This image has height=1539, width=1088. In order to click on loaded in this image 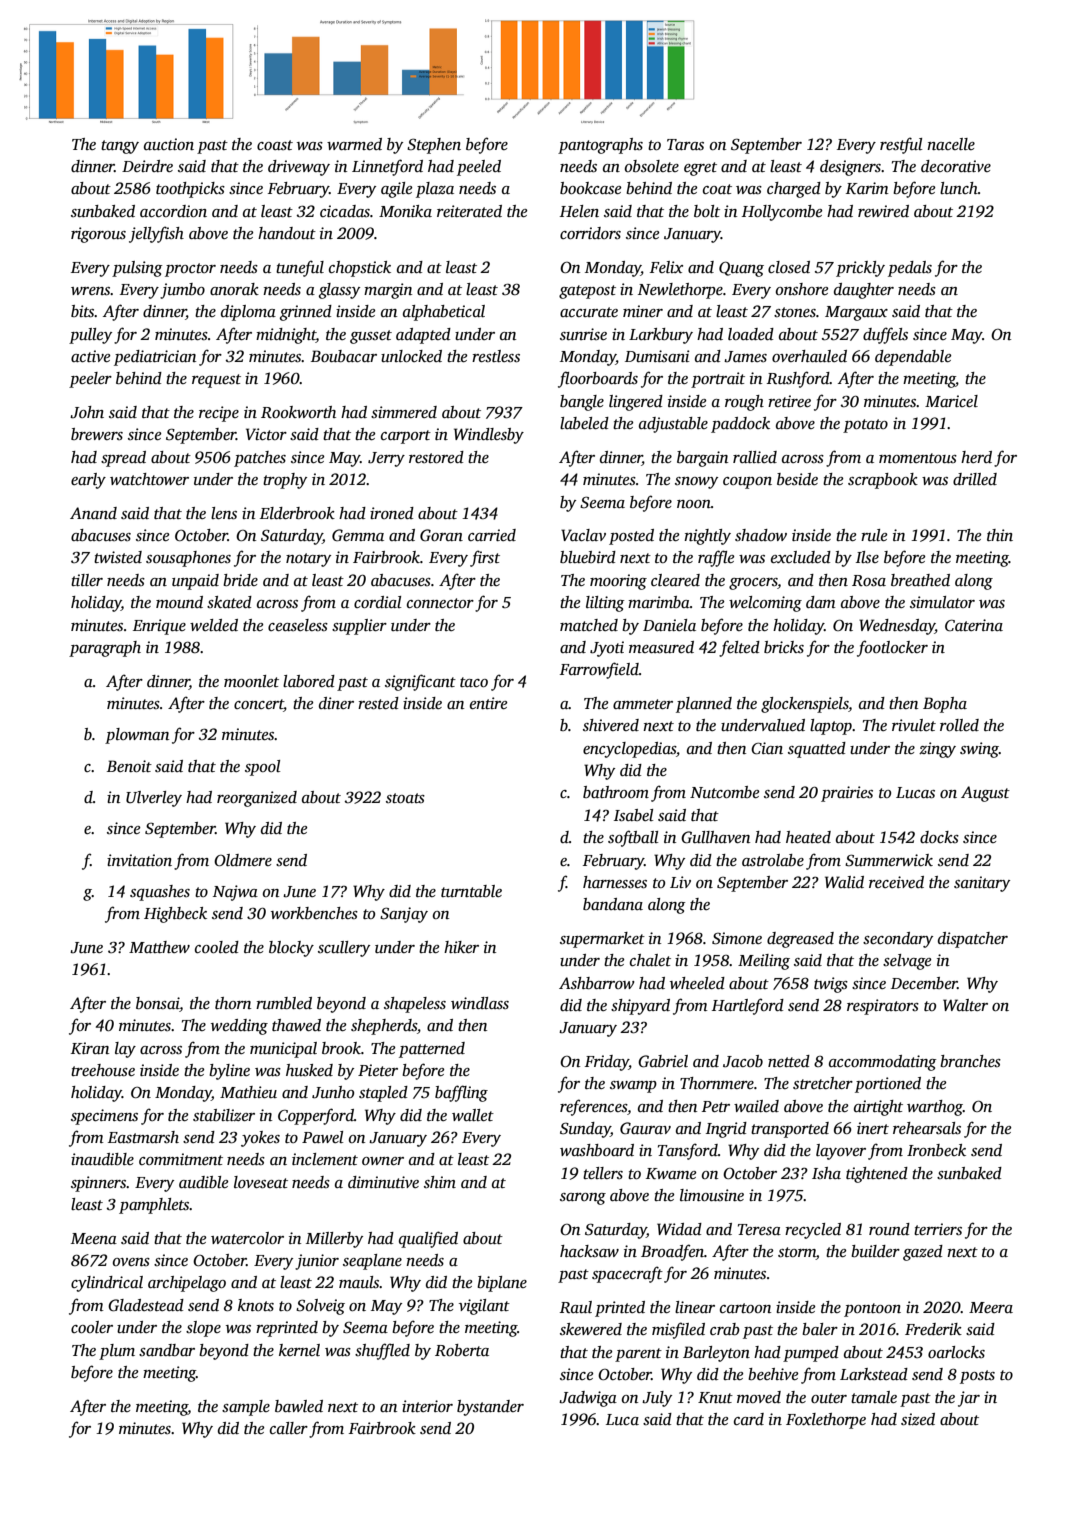, I will do `click(751, 334)`.
